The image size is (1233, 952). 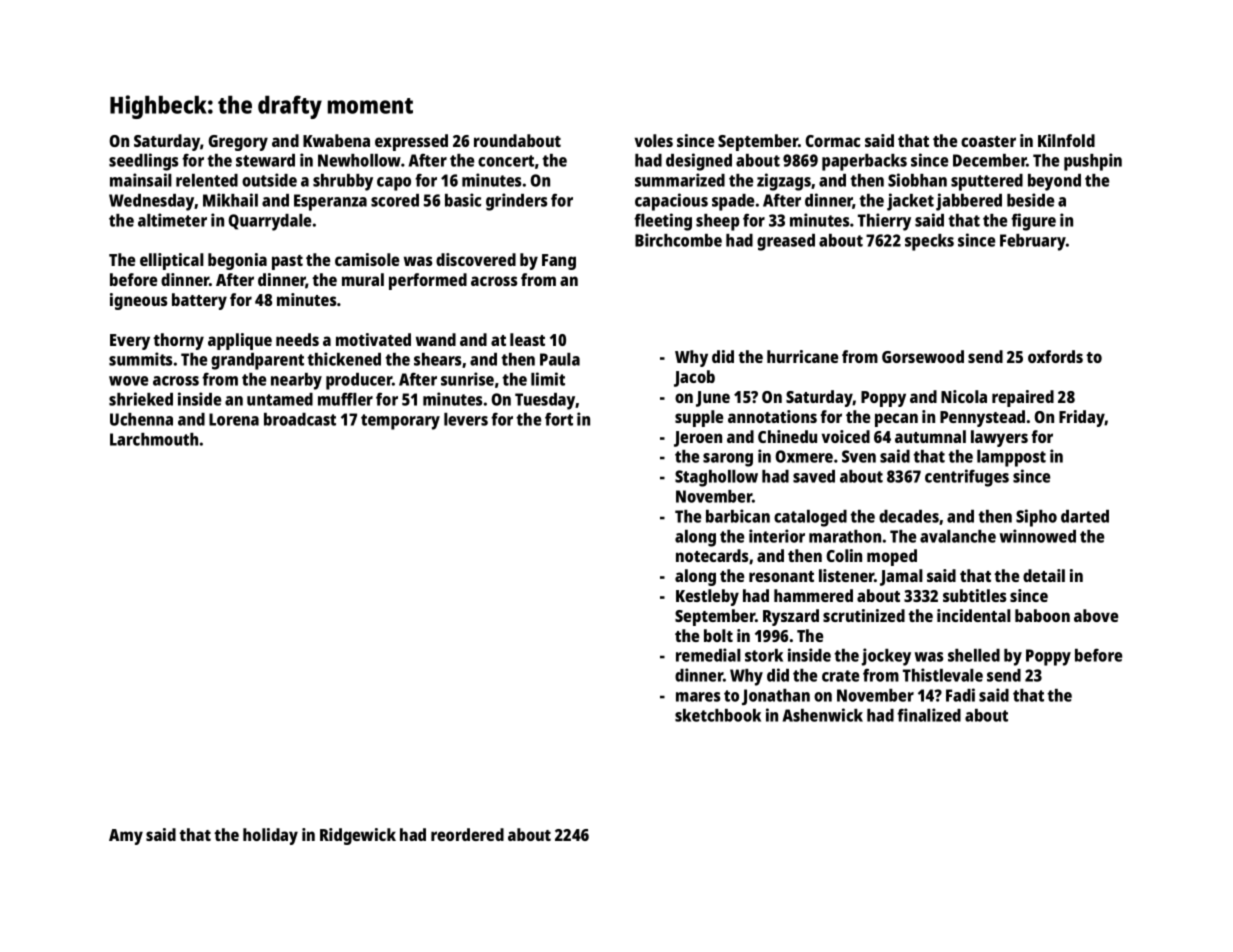 I want to click on Thierry, so click(x=884, y=222).
